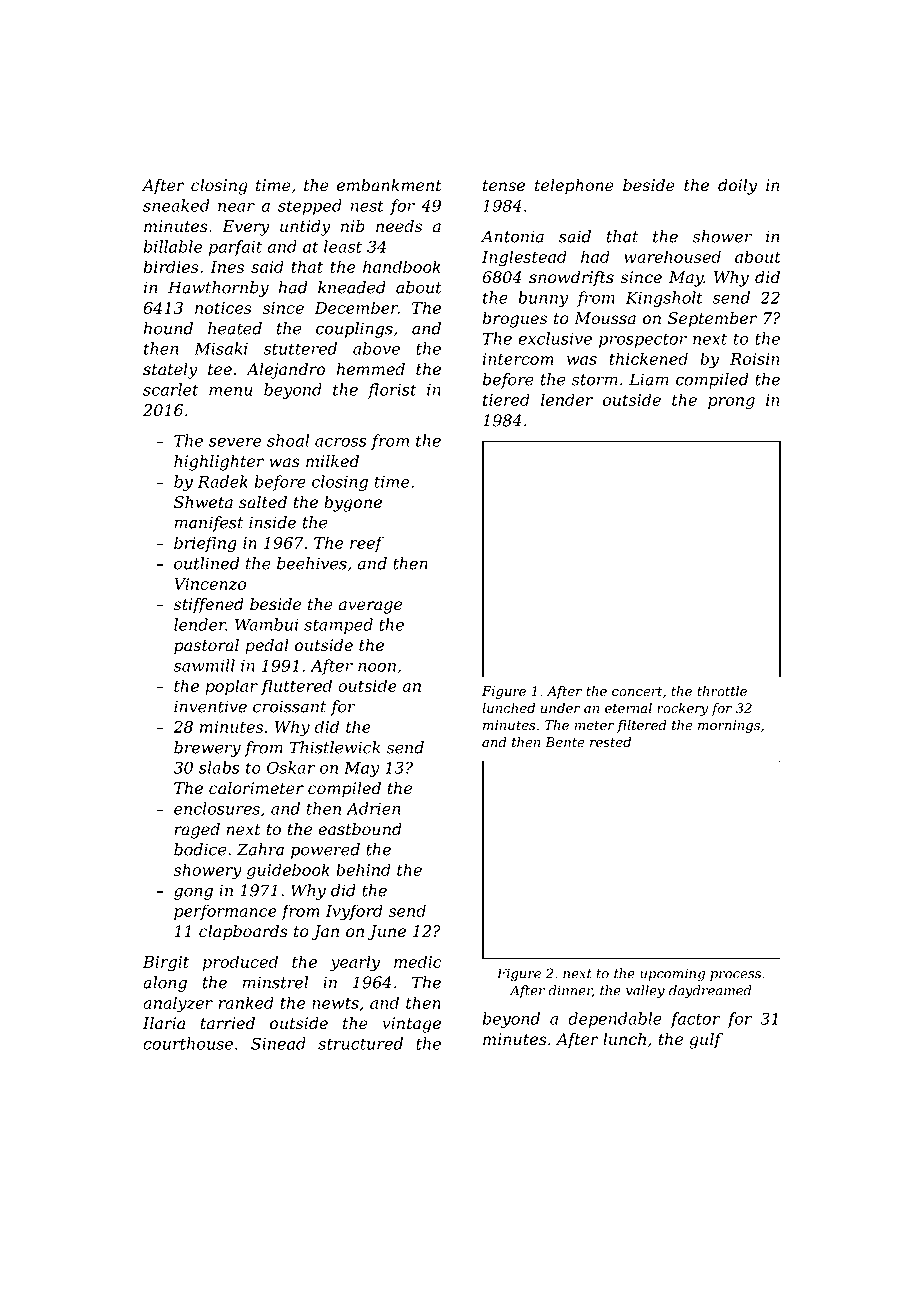  What do you see at coordinates (246, 228) in the screenshot?
I see `Every` at bounding box center [246, 228].
